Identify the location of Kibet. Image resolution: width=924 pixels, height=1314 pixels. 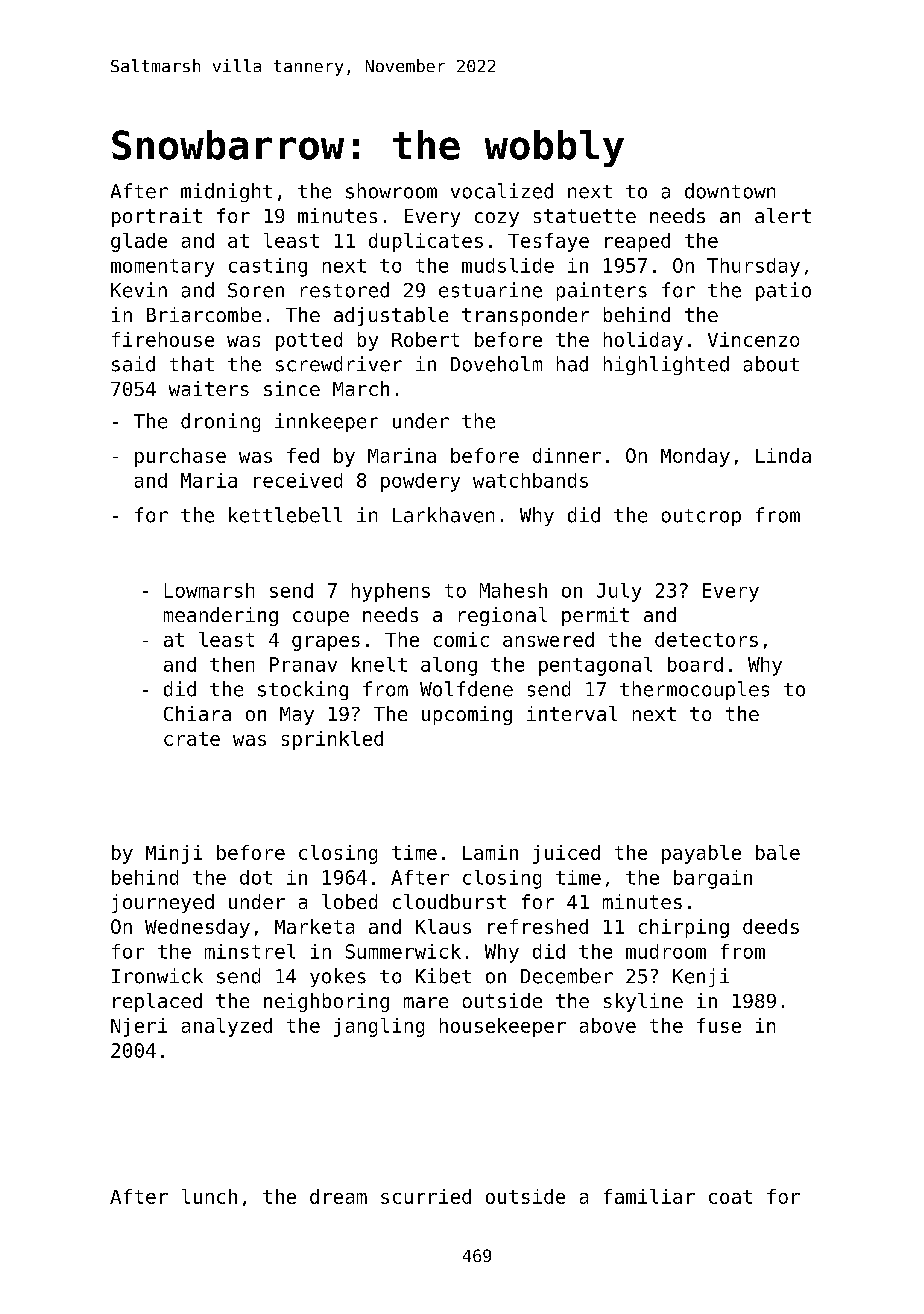
(443, 976).
